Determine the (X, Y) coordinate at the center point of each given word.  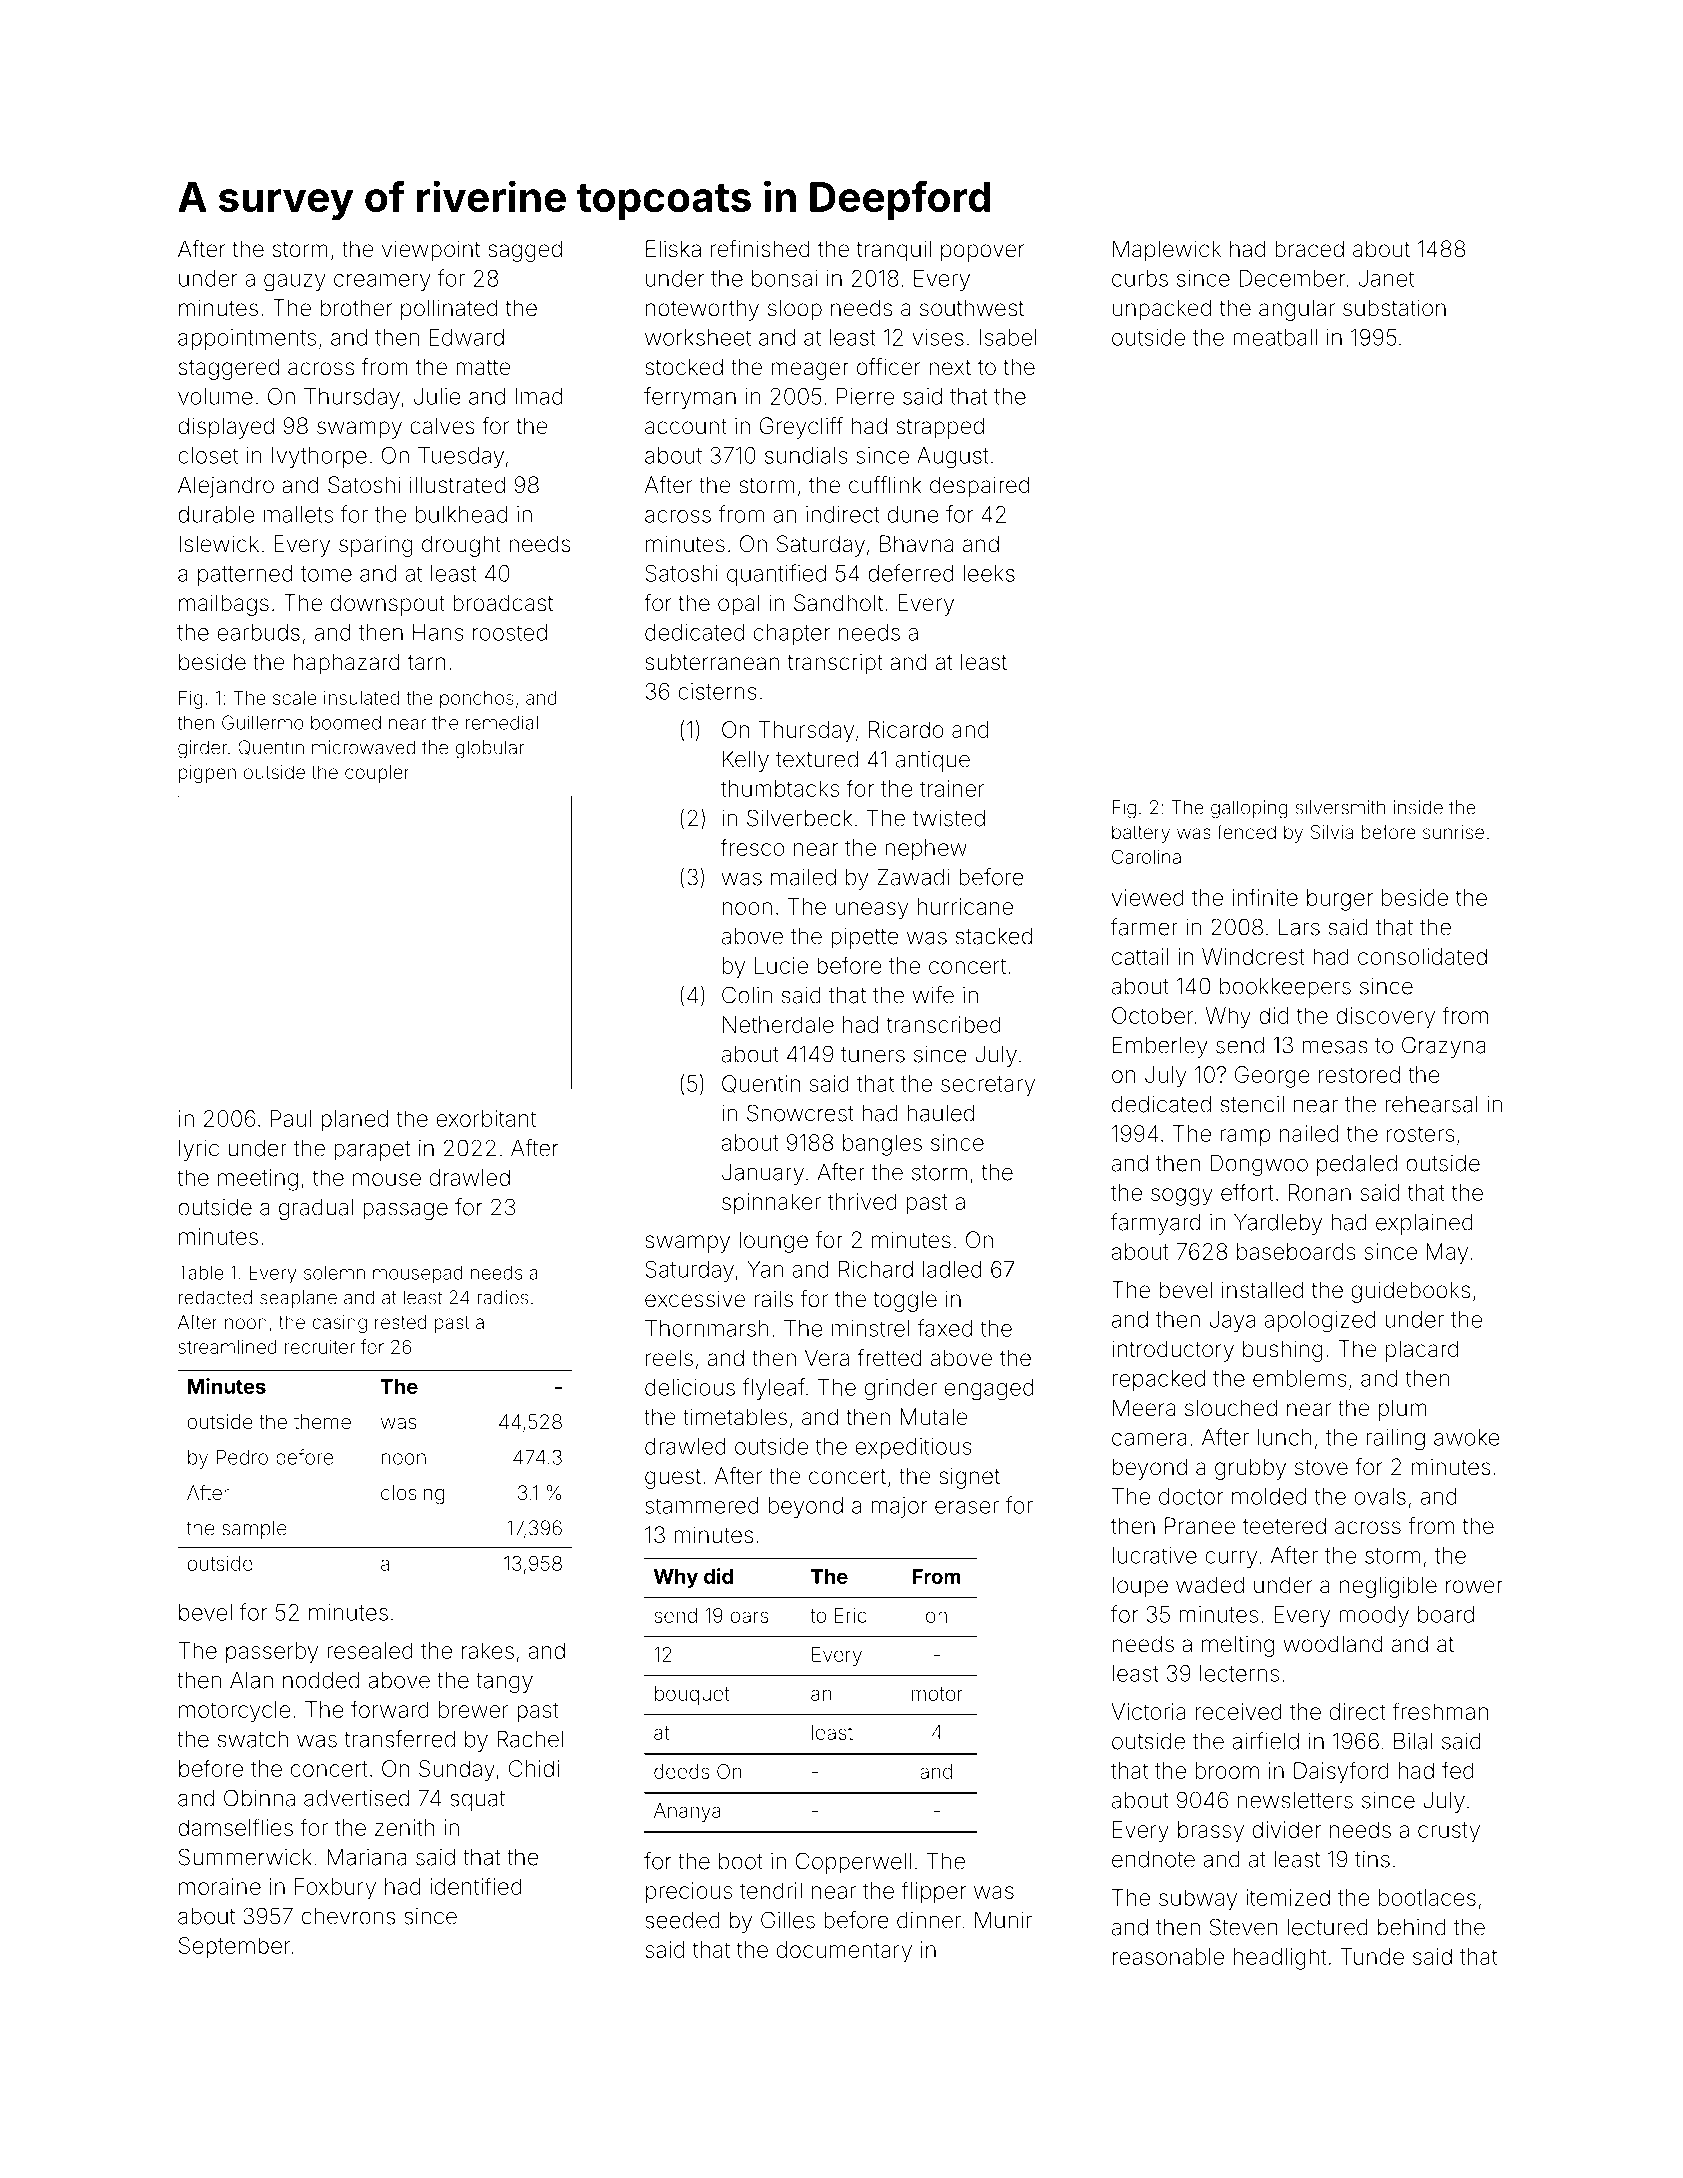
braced (1309, 249)
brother (356, 307)
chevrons (348, 1916)
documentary (844, 1952)
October (1152, 1015)
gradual (316, 1209)
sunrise (1453, 832)
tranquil (894, 251)
